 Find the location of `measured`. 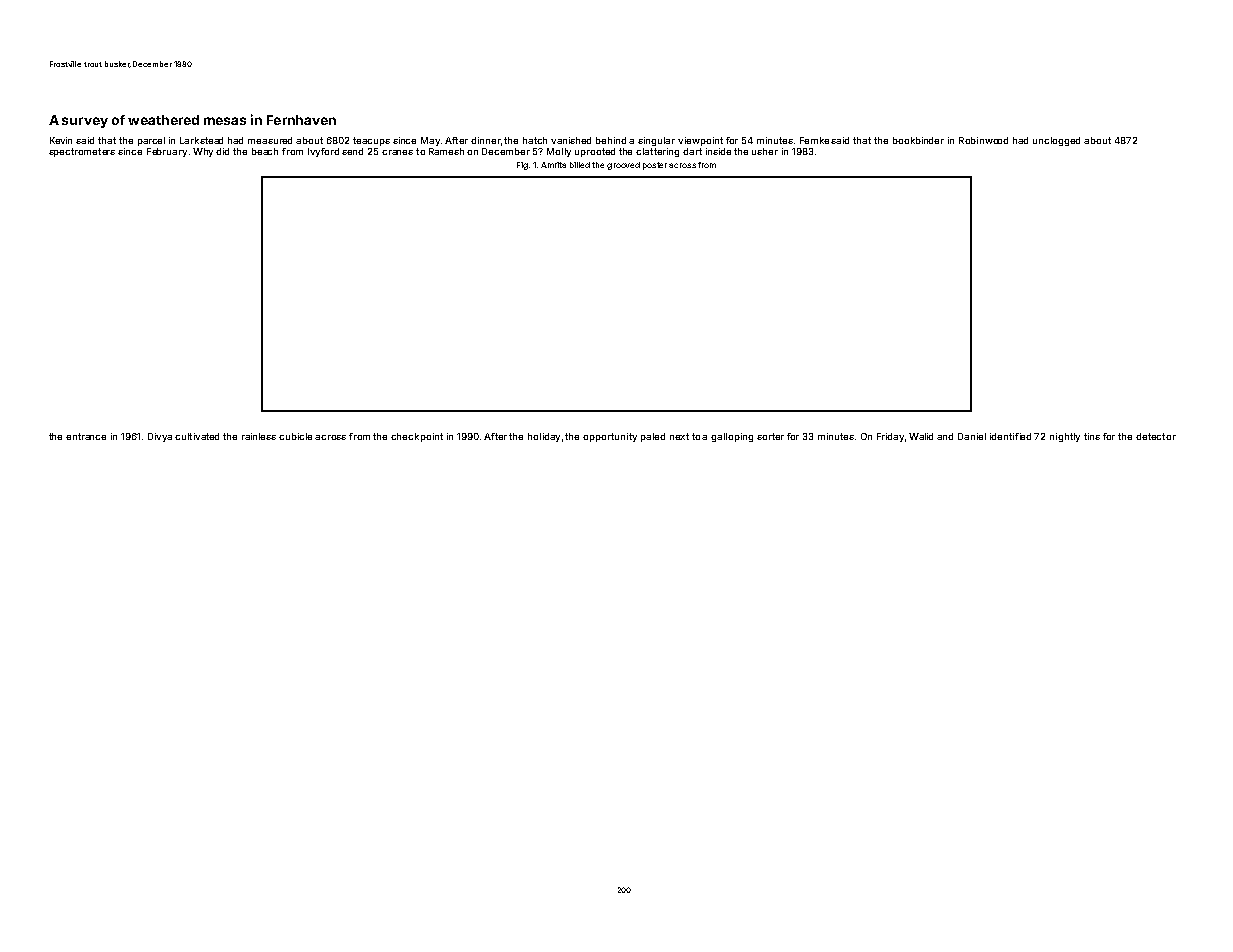

measured is located at coordinates (270, 140).
